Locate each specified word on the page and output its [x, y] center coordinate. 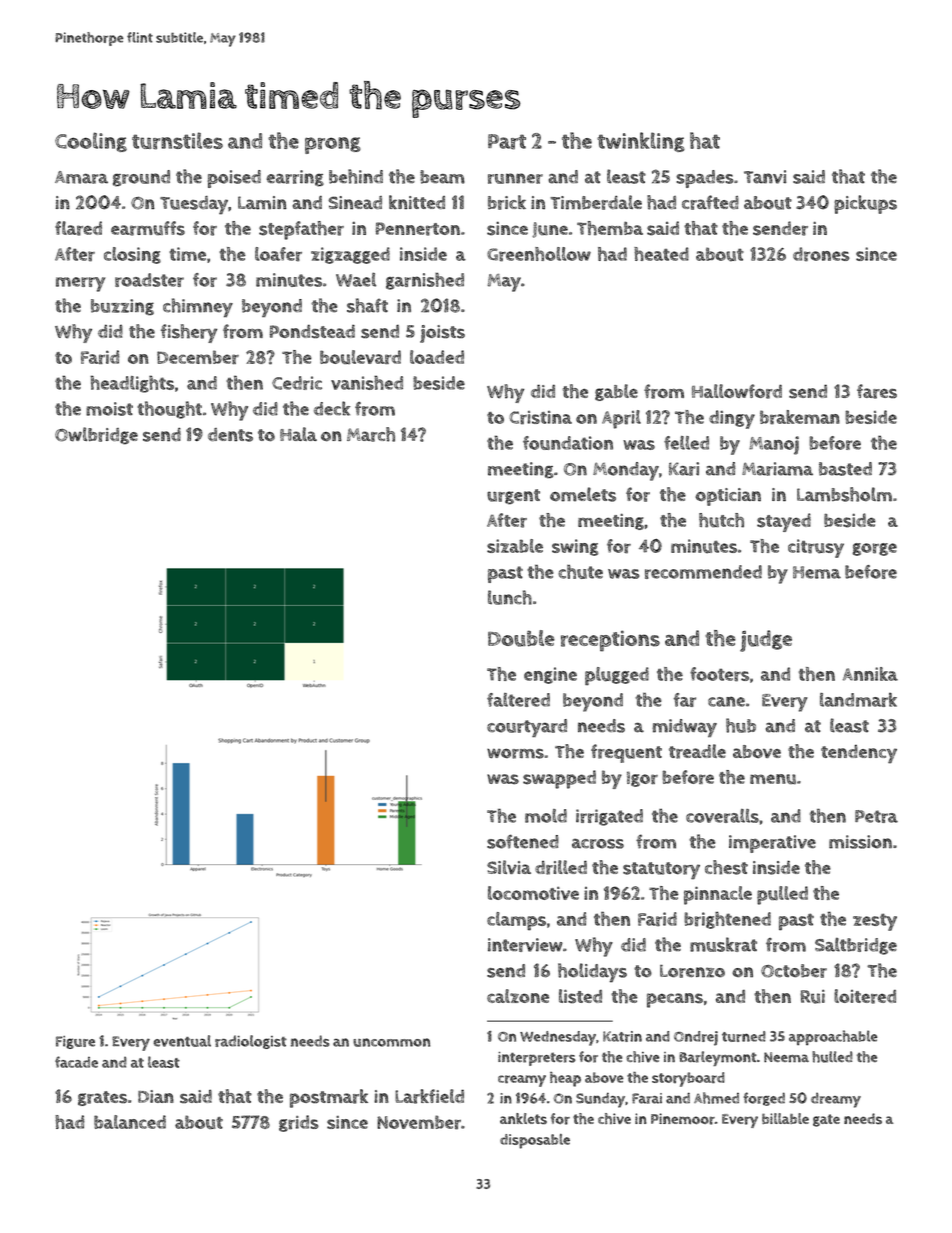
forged [764, 1099]
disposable [535, 1141]
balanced [130, 1122]
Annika [870, 674]
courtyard [527, 728]
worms [515, 753]
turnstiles [177, 141]
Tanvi [765, 177]
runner [515, 178]
